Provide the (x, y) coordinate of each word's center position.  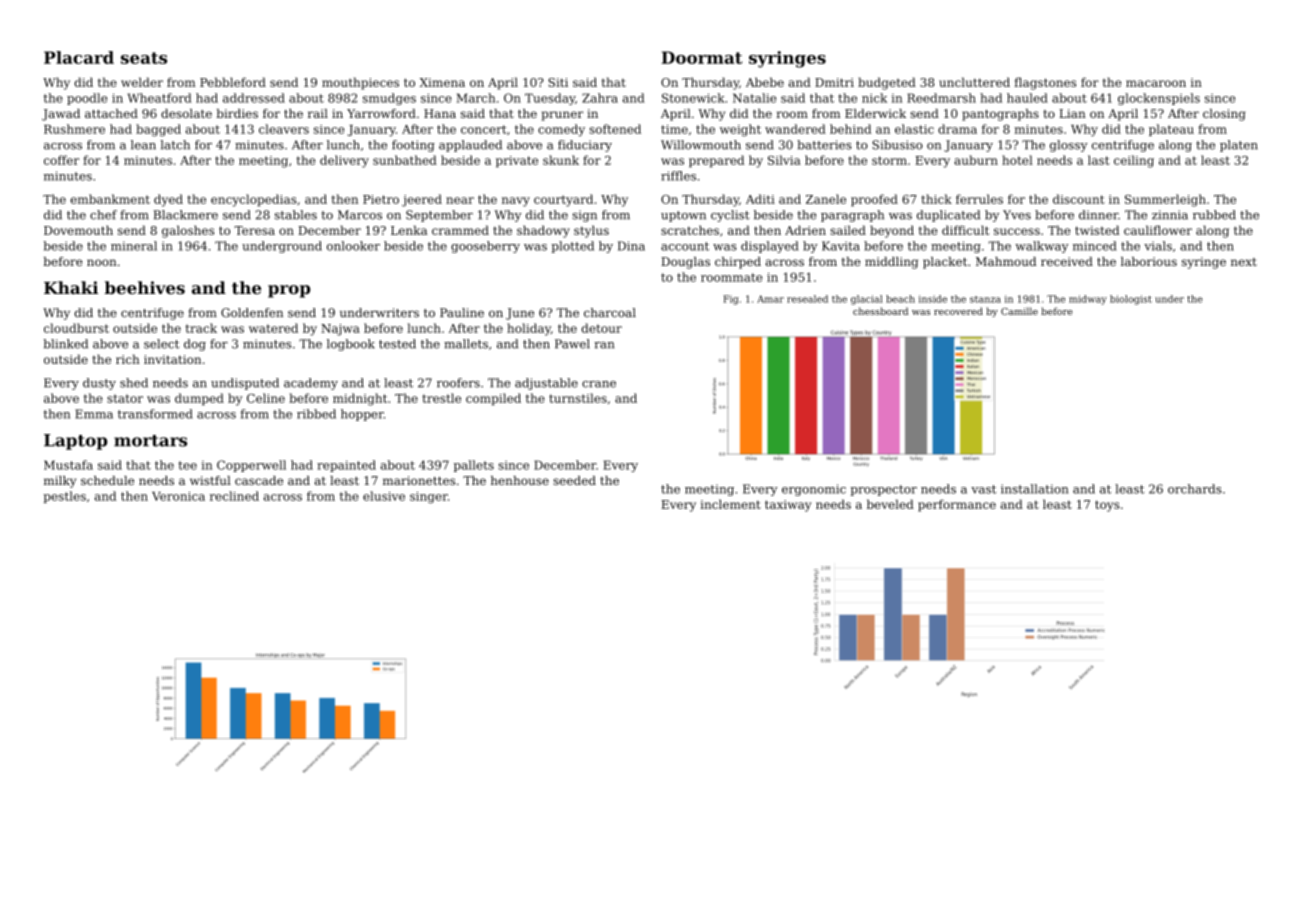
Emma (94, 414)
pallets (474, 466)
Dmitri (834, 82)
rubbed (1214, 215)
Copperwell (251, 466)
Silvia (784, 160)
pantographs (1000, 115)
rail (318, 113)
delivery (344, 161)
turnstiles (578, 398)
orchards (1195, 489)
